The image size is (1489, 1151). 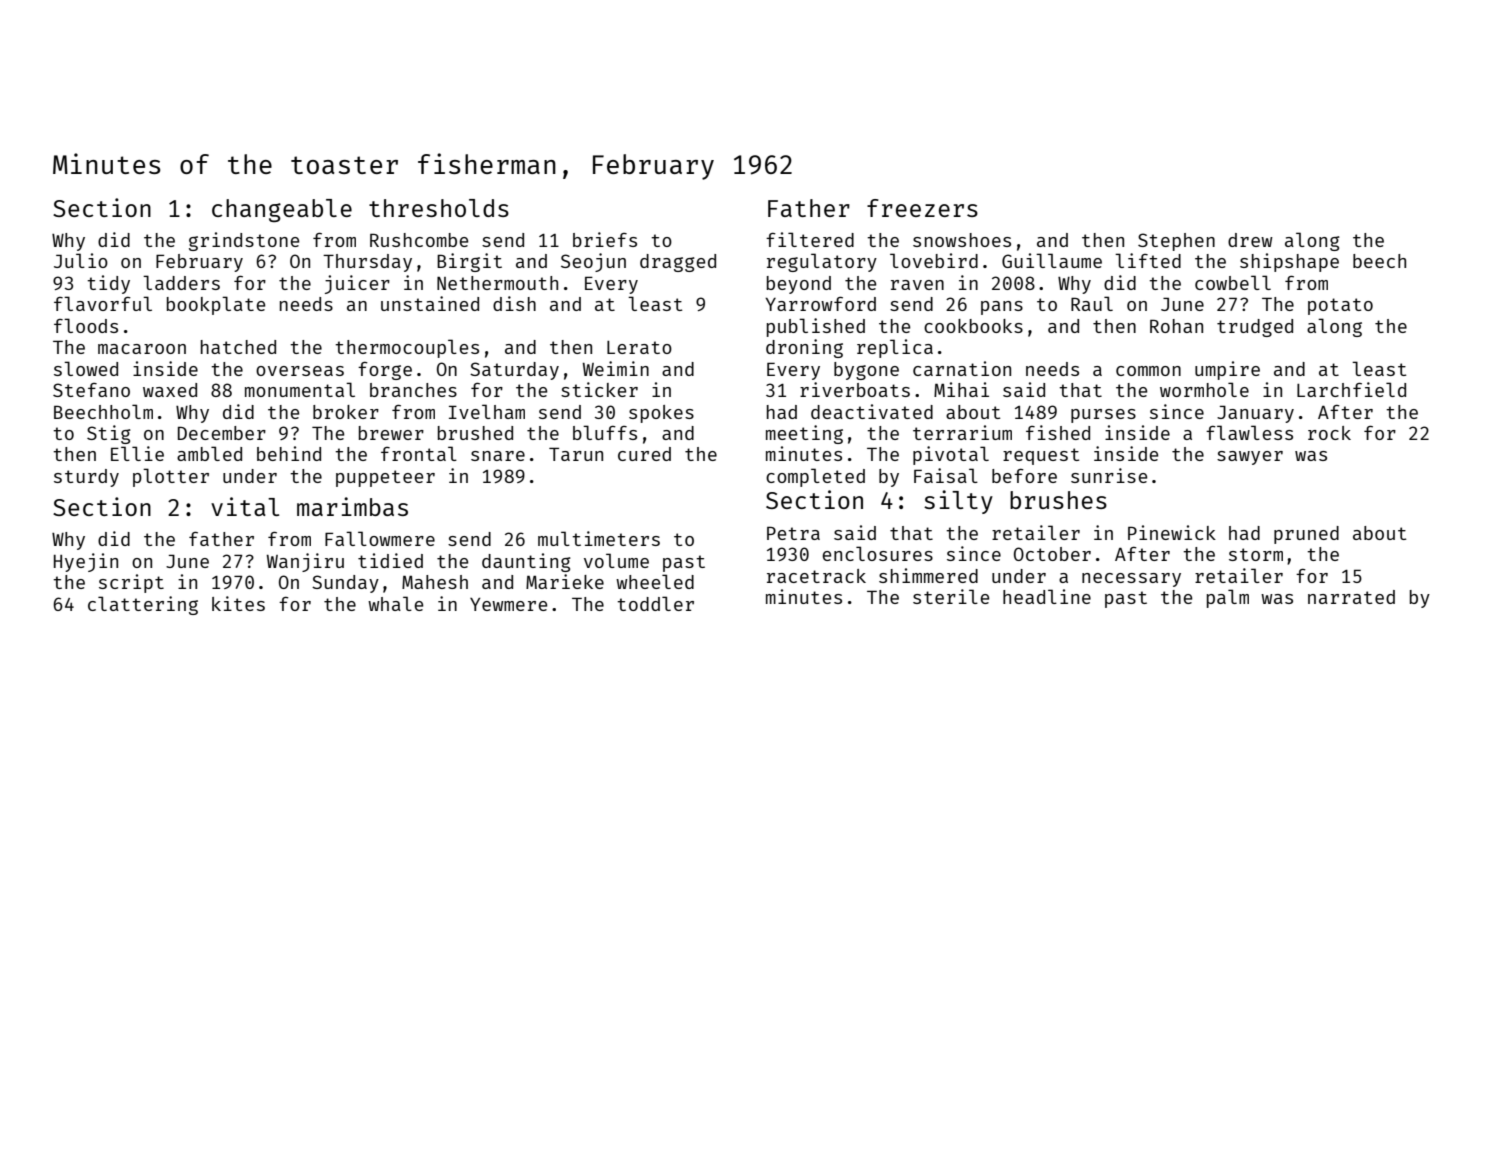 What do you see at coordinates (170, 390) in the image?
I see `waxed` at bounding box center [170, 390].
